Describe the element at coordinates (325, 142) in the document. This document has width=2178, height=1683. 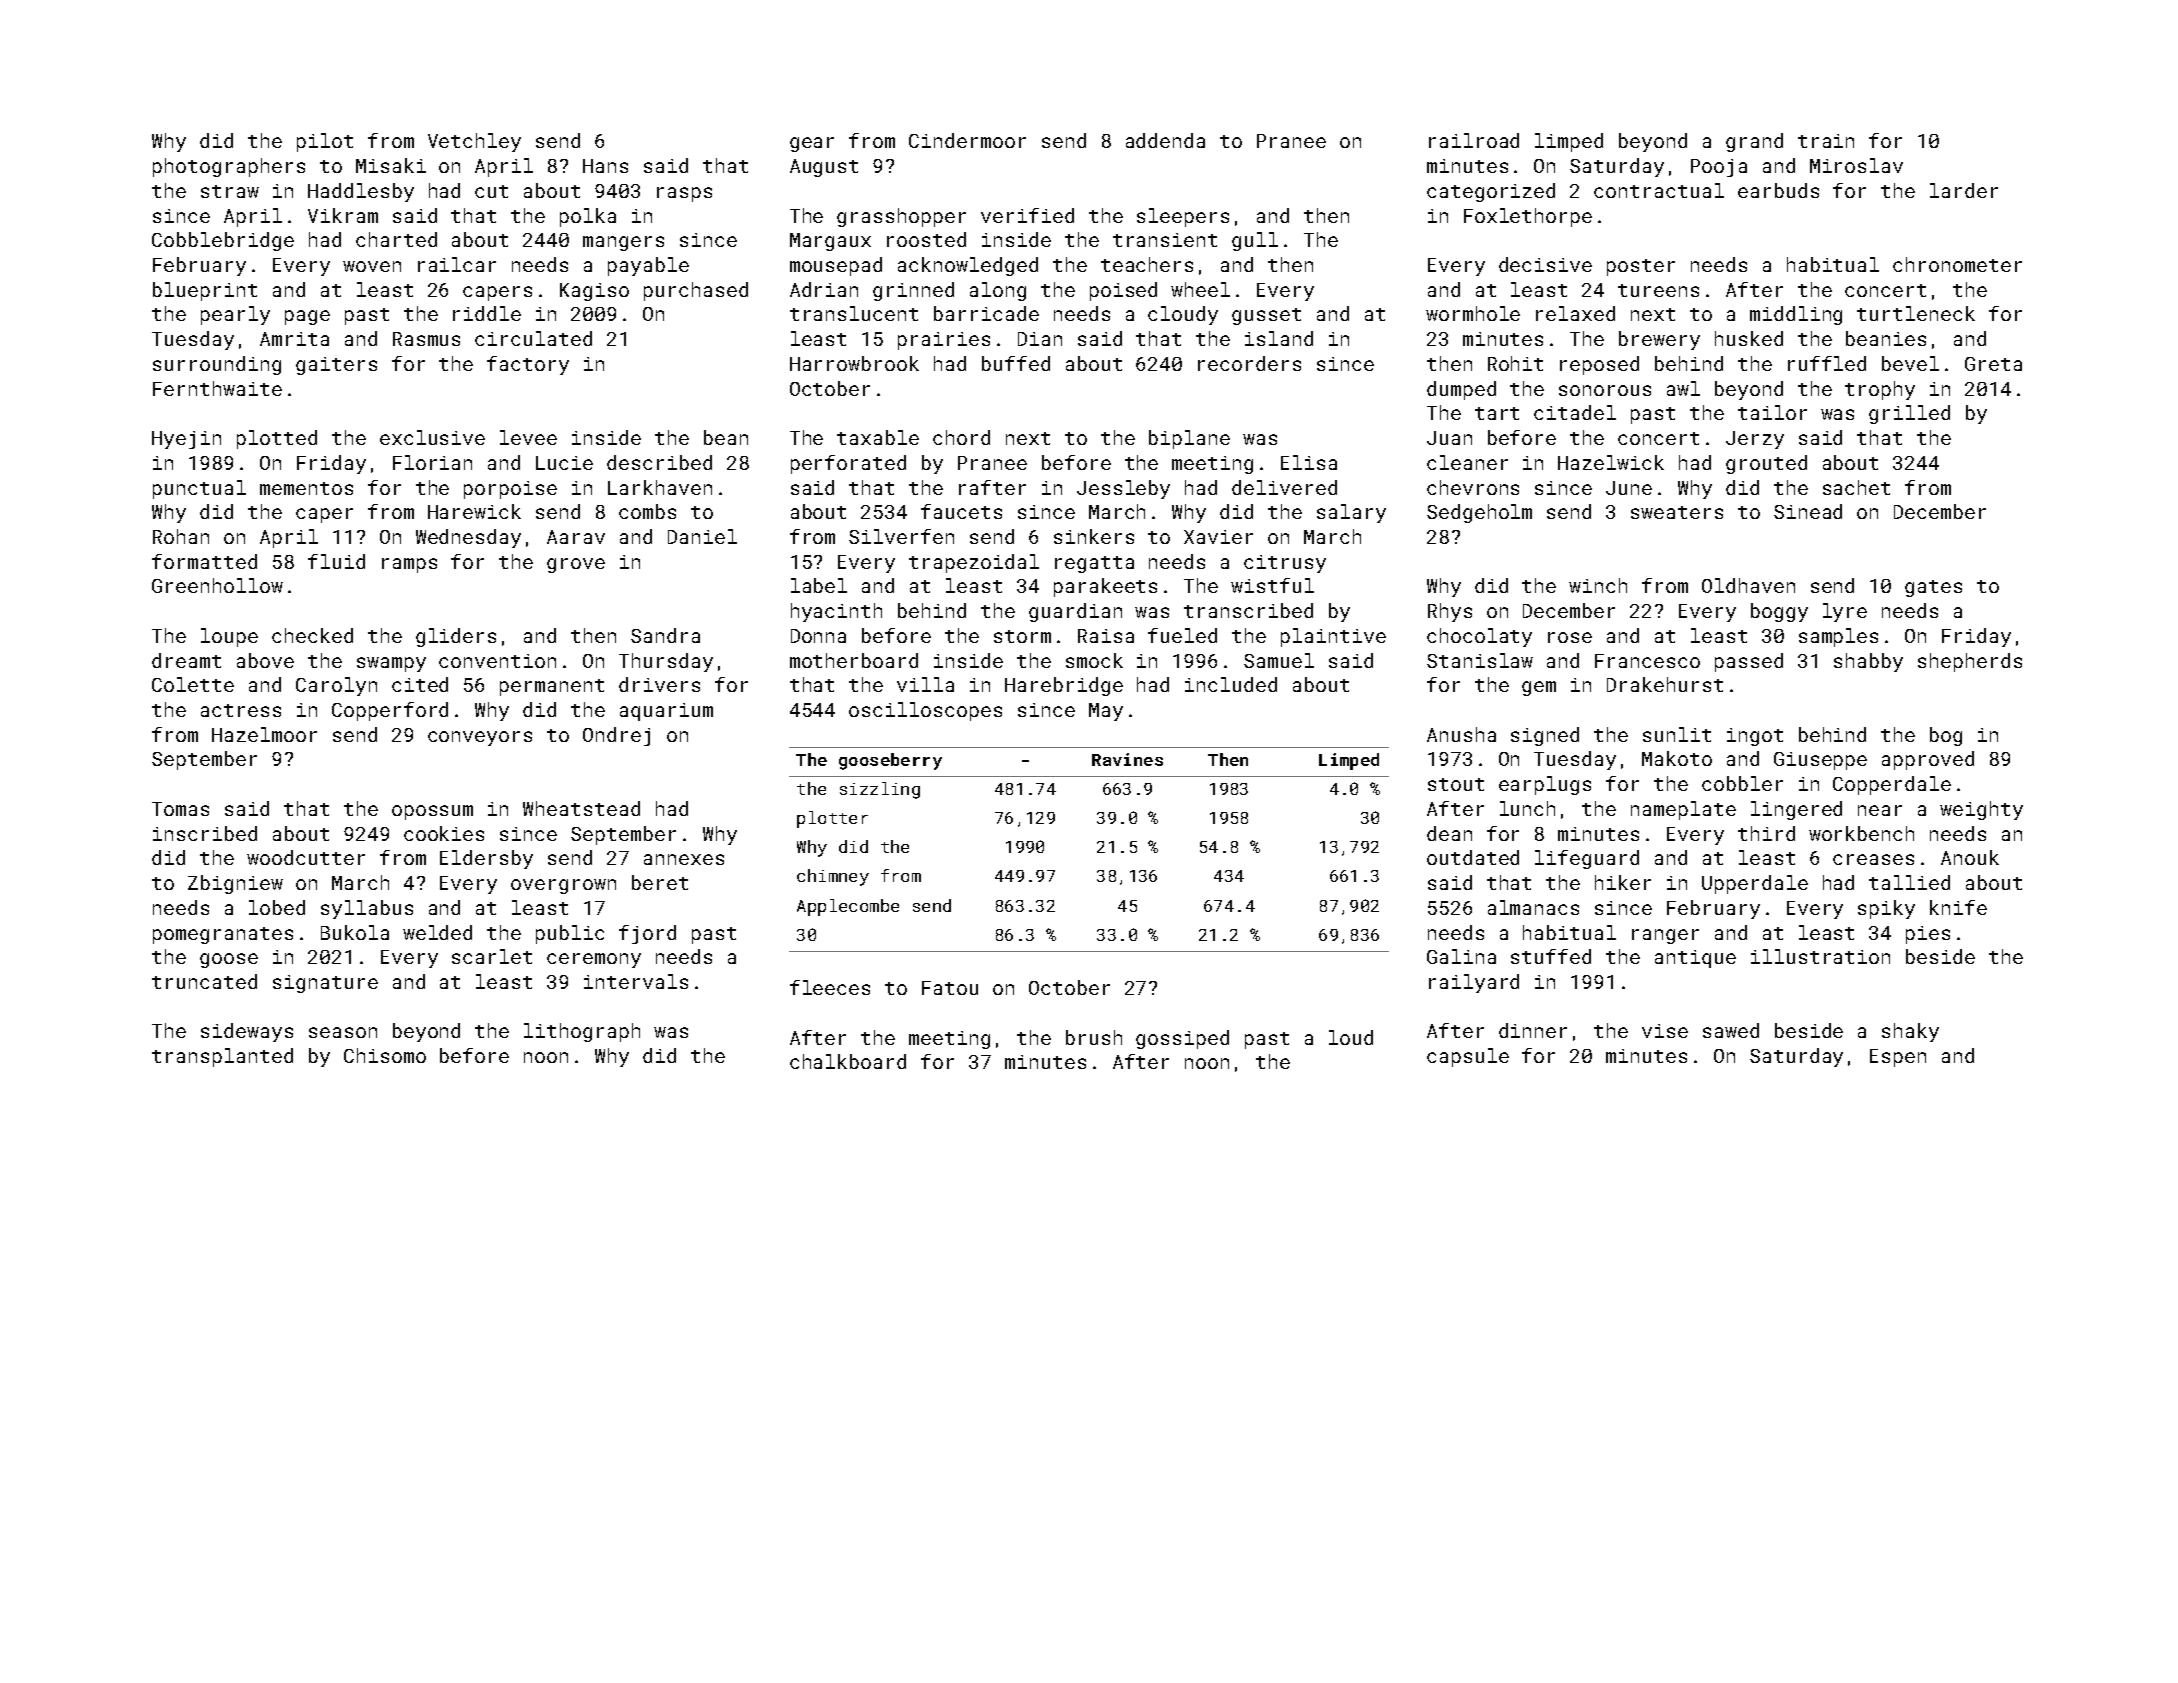
I see `pilot` at that location.
